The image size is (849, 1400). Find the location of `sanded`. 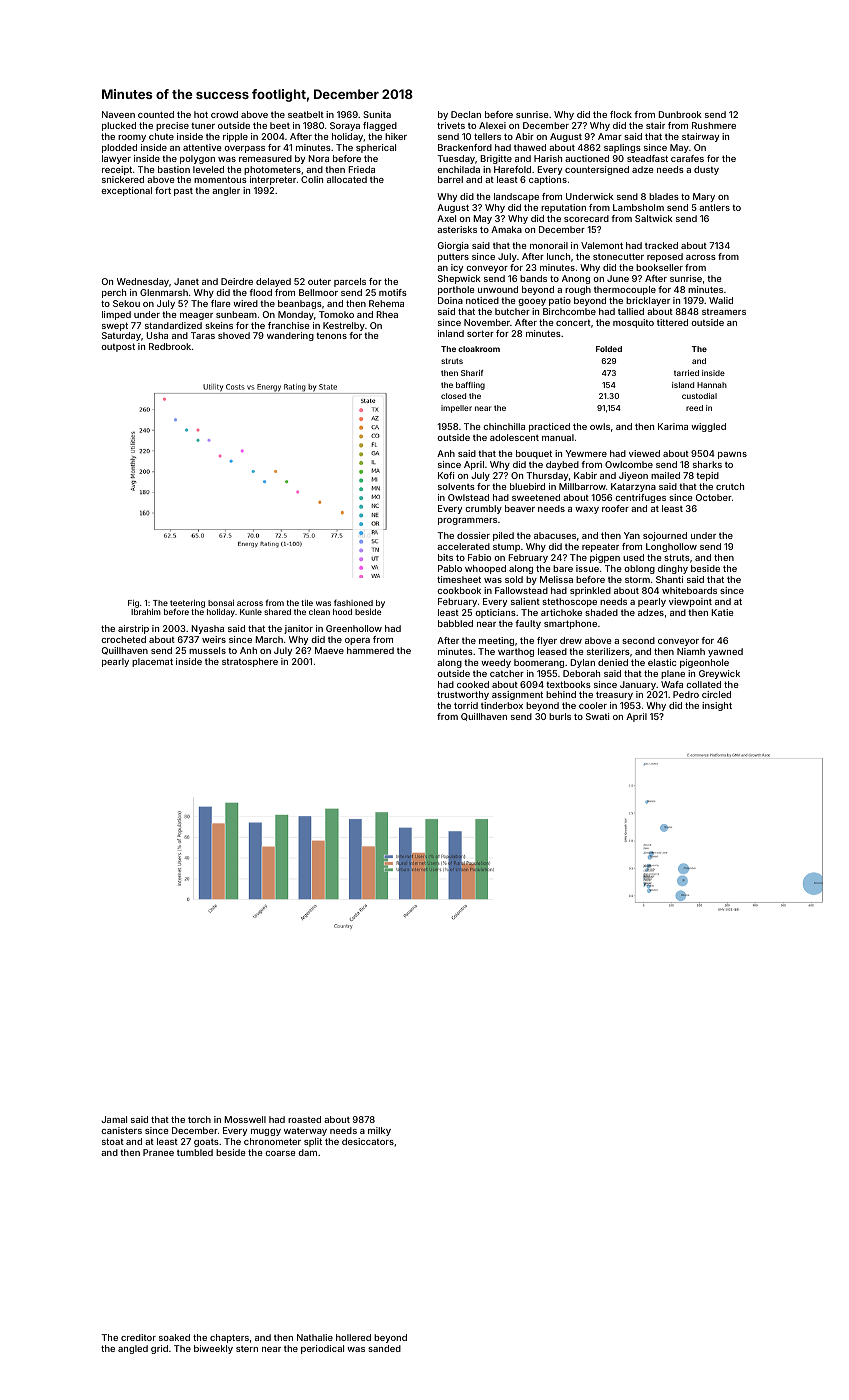

sanded is located at coordinates (384, 1348).
